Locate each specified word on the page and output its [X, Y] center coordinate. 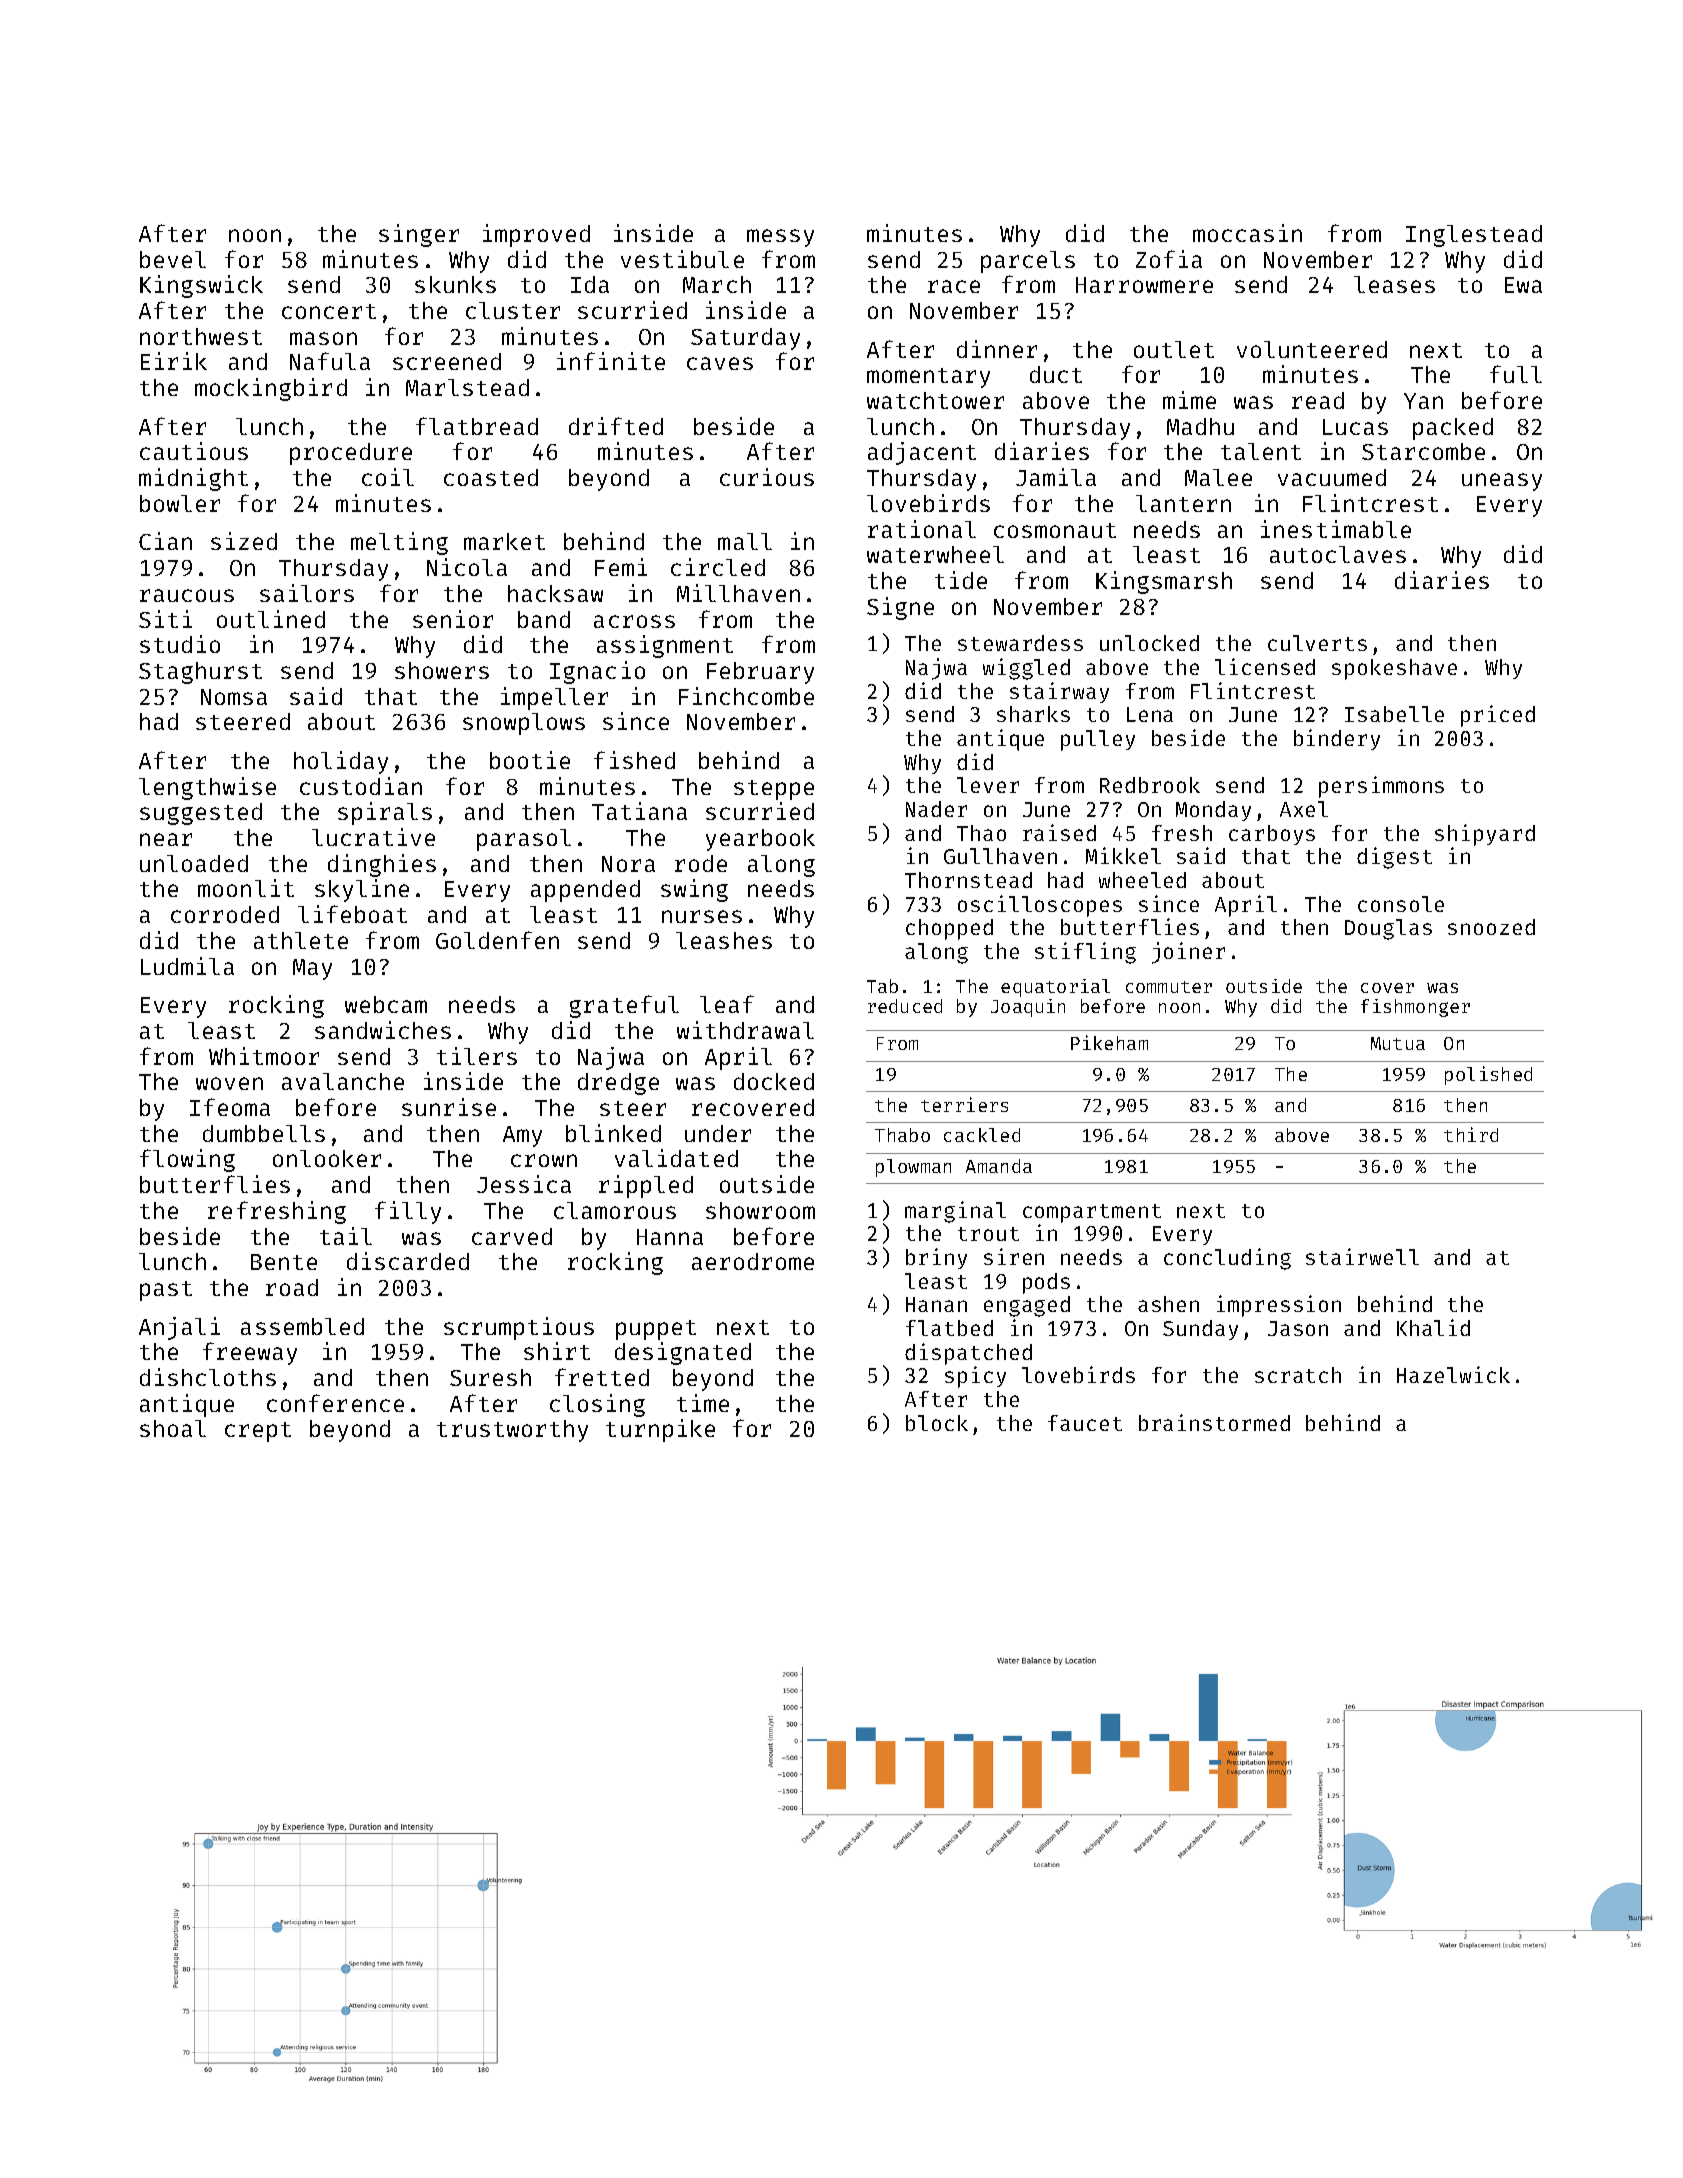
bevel [173, 259]
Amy [522, 1136]
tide [961, 580]
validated [676, 1158]
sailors [307, 593]
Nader [936, 809]
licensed [1265, 666]
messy [780, 238]
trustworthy [512, 1431]
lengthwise [207, 788]
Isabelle [1394, 714]
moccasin [1247, 233]
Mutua [1398, 1043]
